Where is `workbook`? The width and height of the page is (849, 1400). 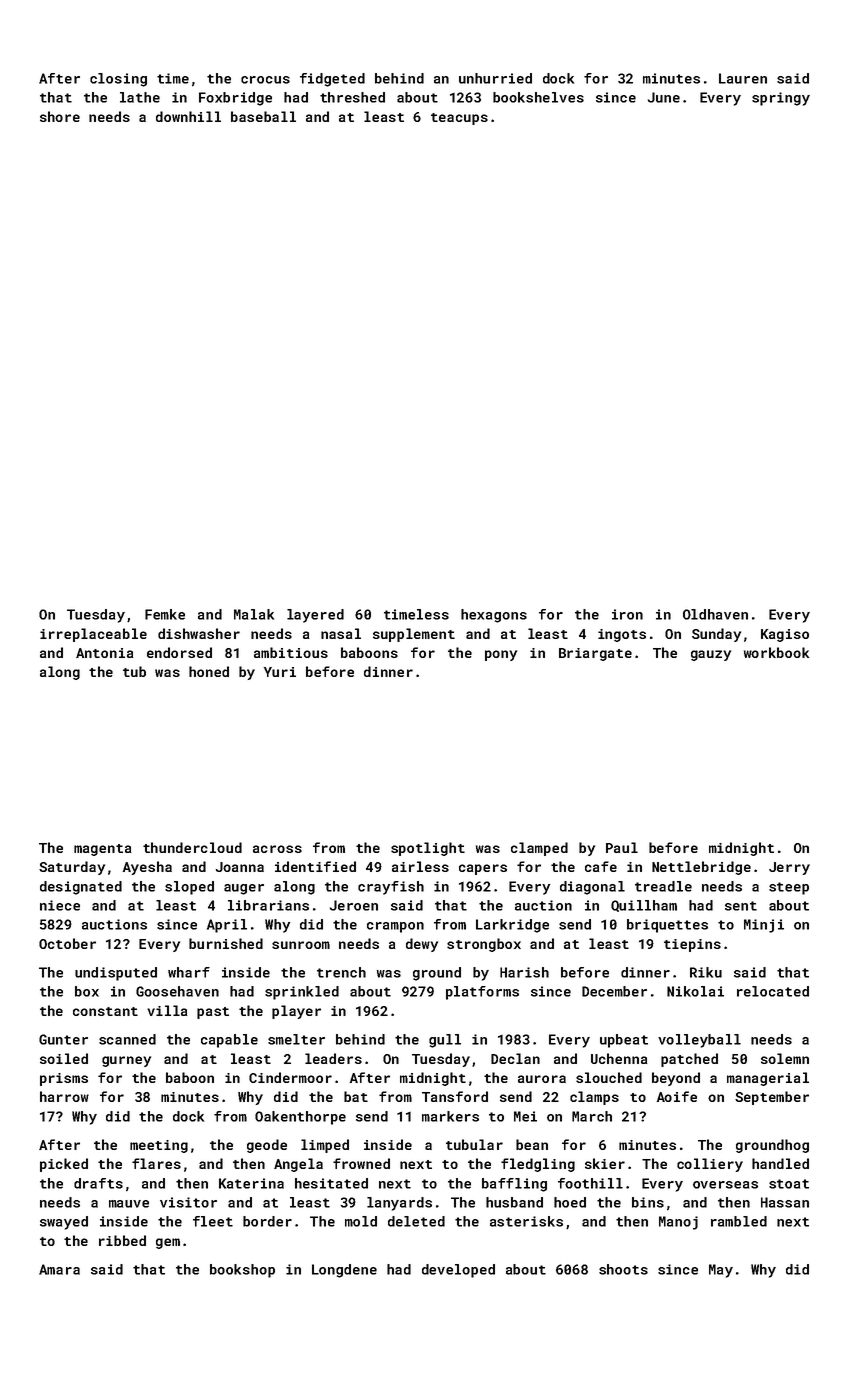
workbook is located at coordinates (776, 652).
